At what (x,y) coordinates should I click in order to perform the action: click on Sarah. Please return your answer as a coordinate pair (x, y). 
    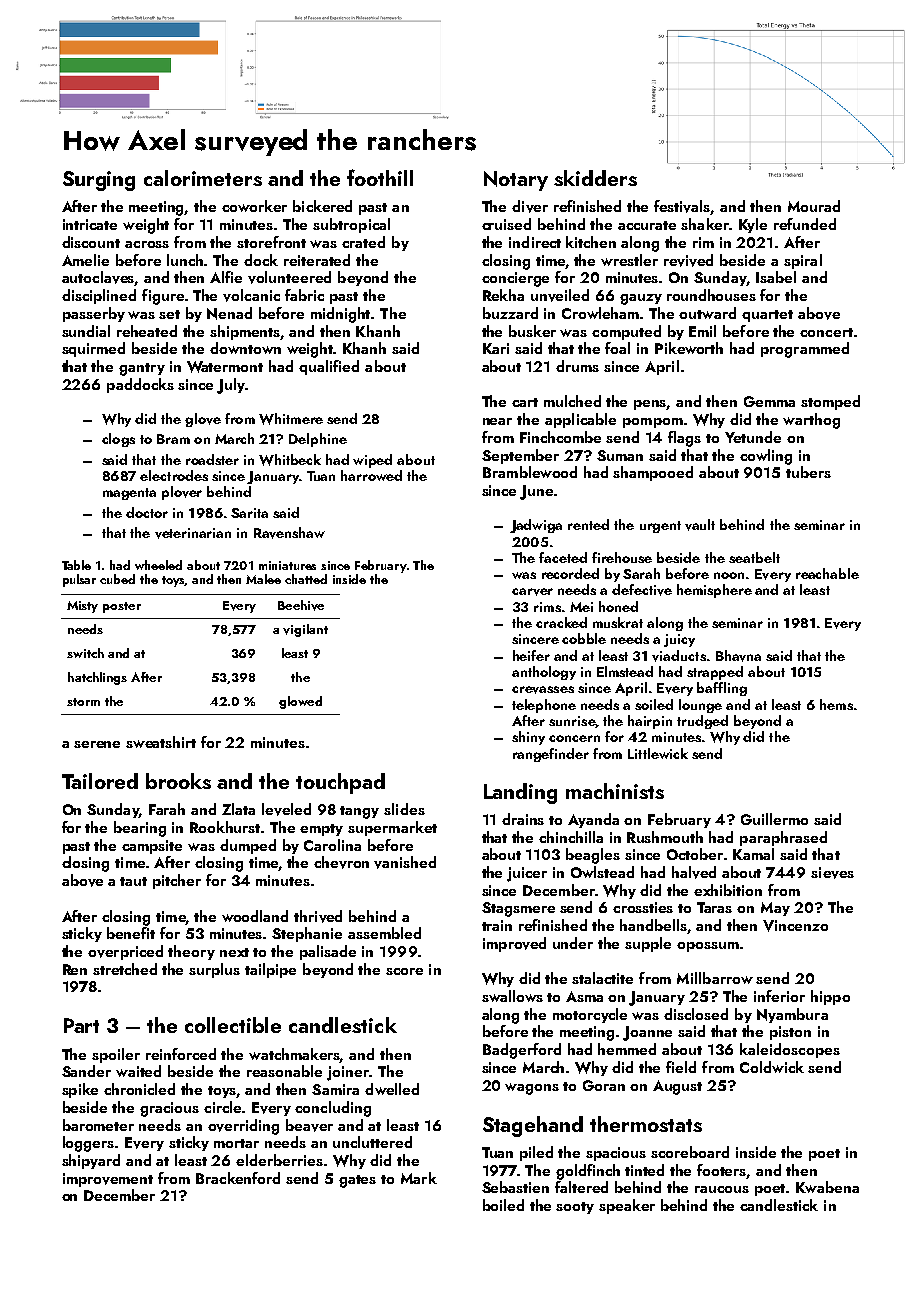
    Looking at the image, I should click on (641, 573).
